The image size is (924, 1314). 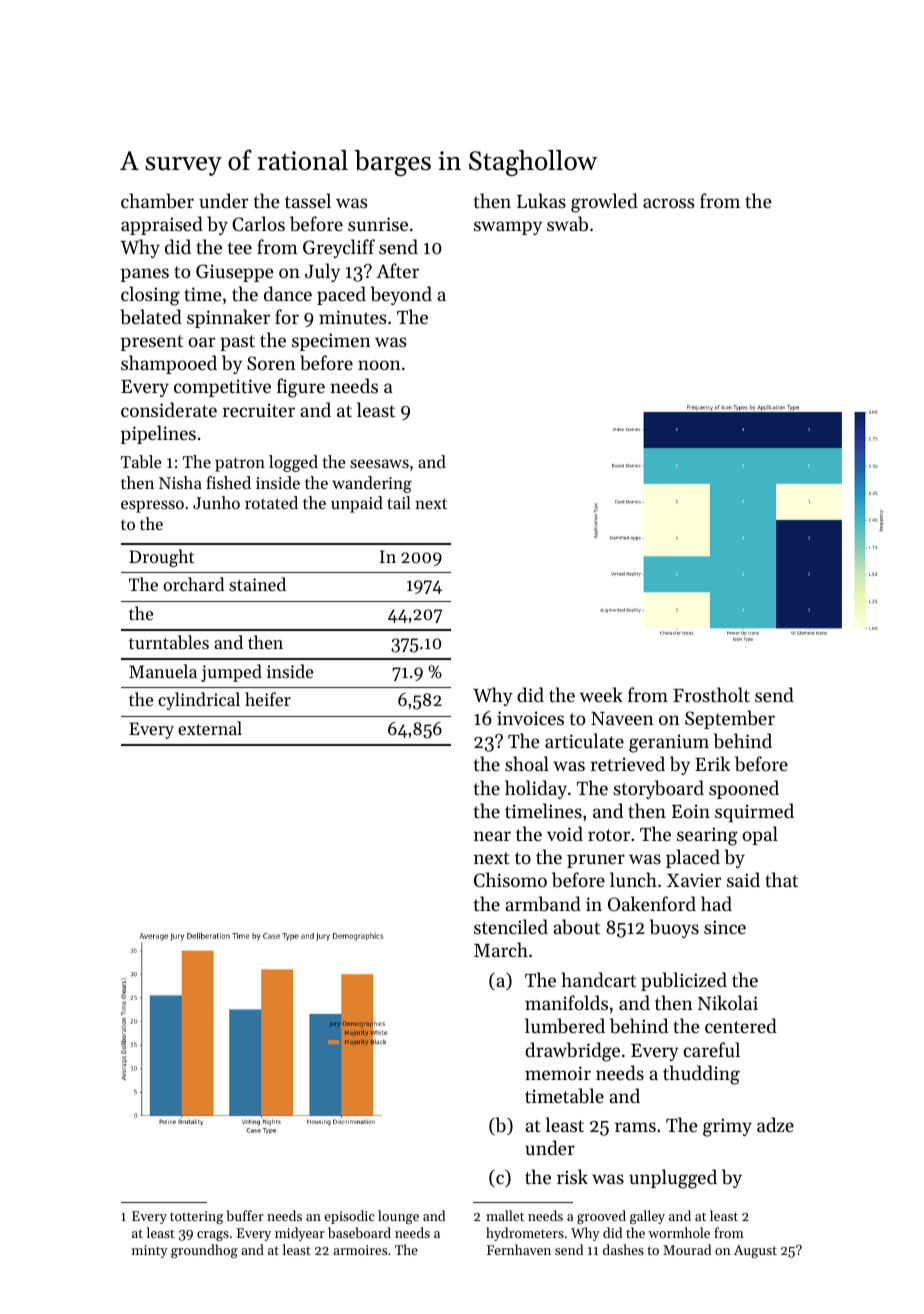 What do you see at coordinates (163, 671) in the screenshot?
I see `Manuela` at bounding box center [163, 671].
